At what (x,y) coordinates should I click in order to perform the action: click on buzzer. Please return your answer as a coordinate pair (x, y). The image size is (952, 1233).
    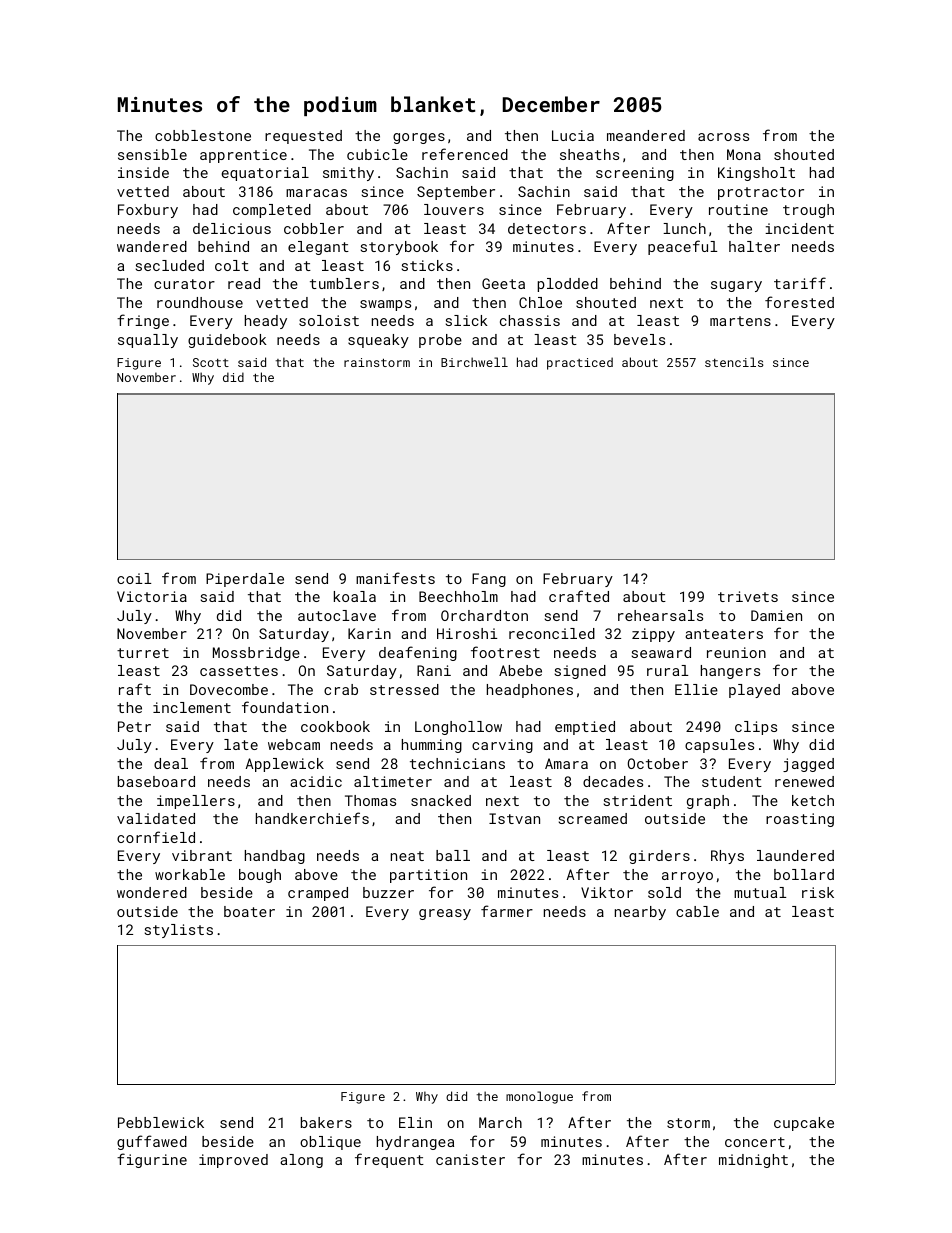
    Looking at the image, I should click on (388, 892).
